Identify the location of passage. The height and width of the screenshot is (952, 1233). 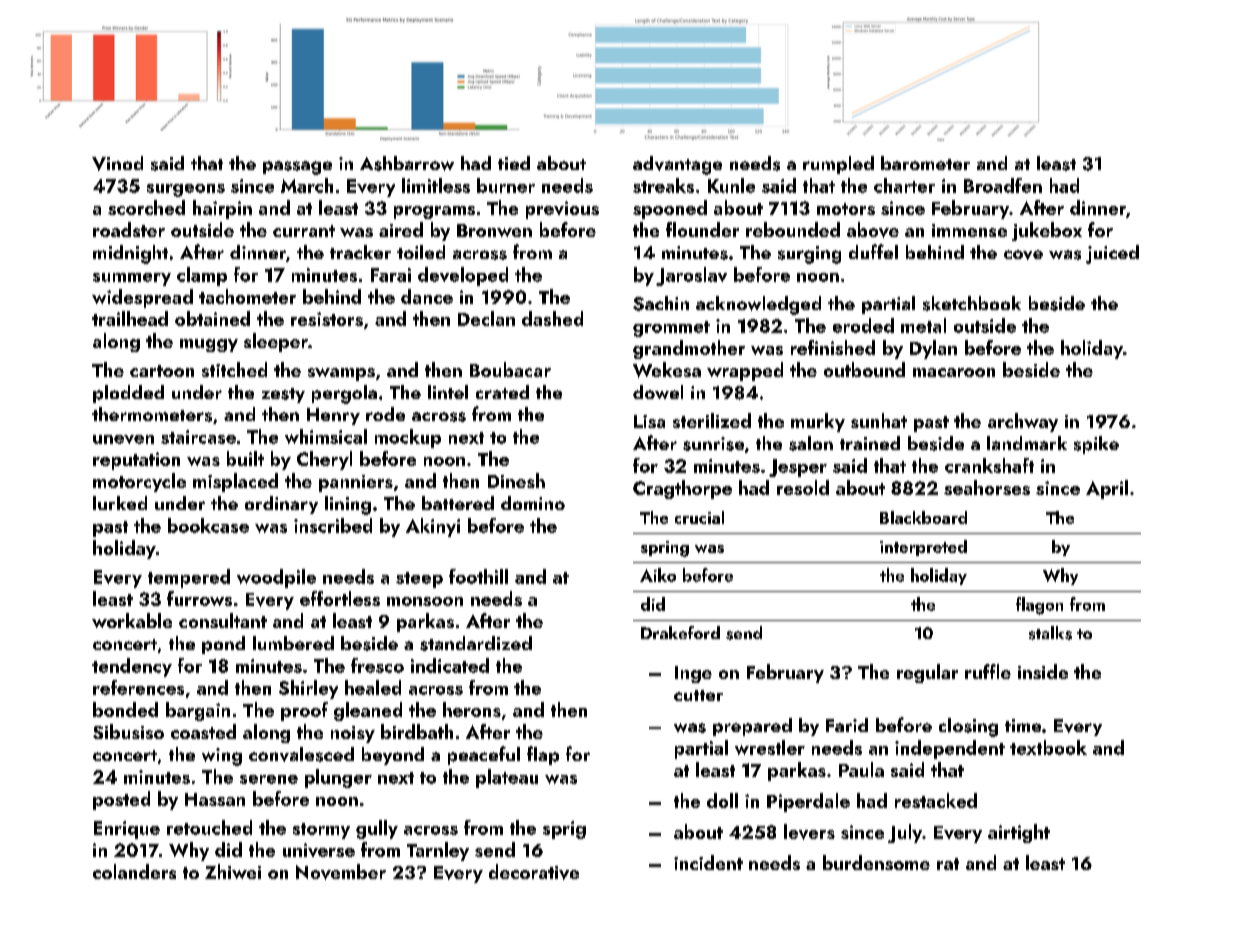
(297, 168).
